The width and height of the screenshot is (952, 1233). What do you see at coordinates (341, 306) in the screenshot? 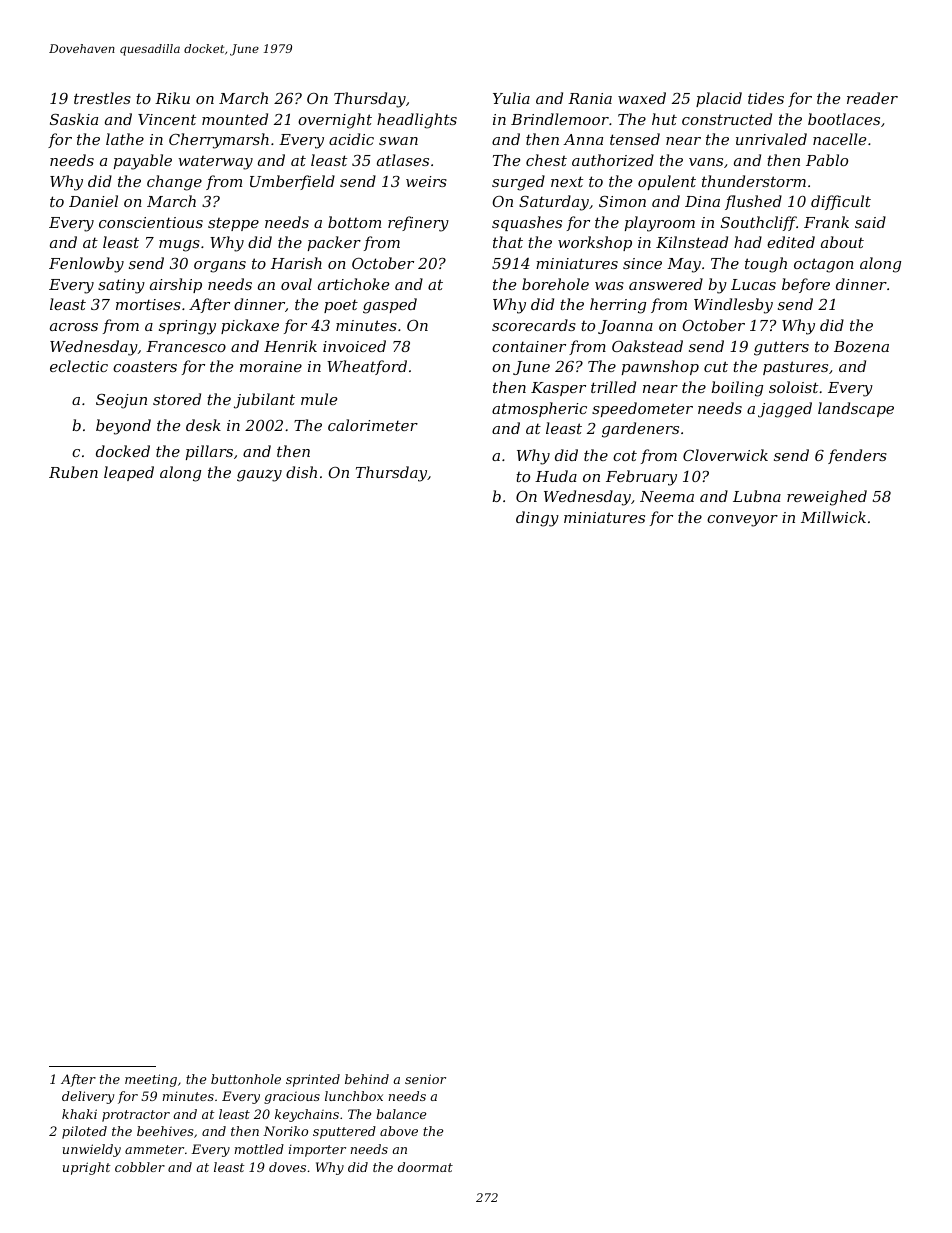
I see `poet` at bounding box center [341, 306].
